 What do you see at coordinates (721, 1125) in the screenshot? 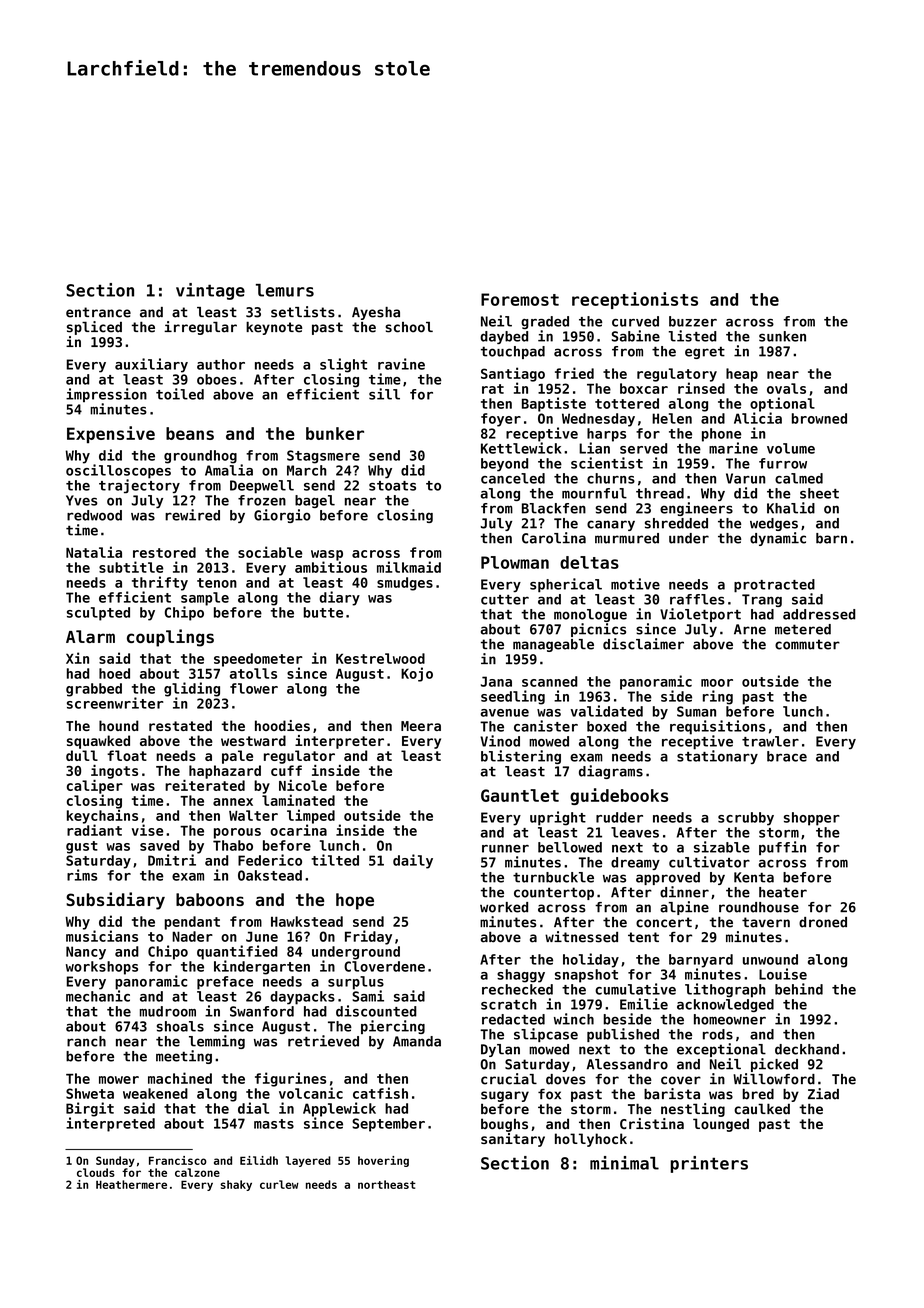
I see `lounged` at bounding box center [721, 1125].
